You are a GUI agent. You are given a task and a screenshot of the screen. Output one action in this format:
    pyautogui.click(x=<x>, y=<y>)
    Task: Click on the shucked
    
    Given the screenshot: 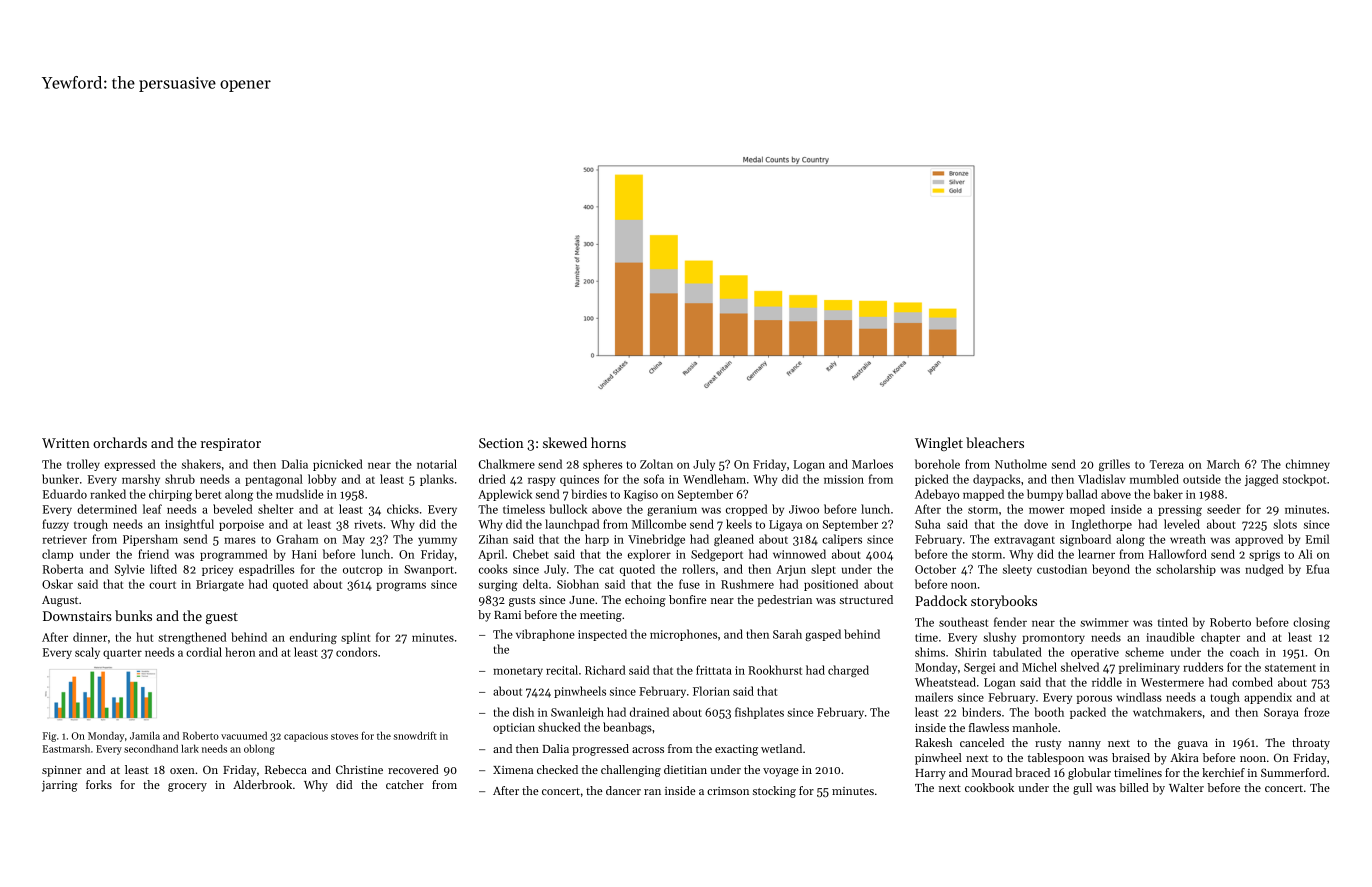 What is the action you would take?
    pyautogui.click(x=559, y=727)
